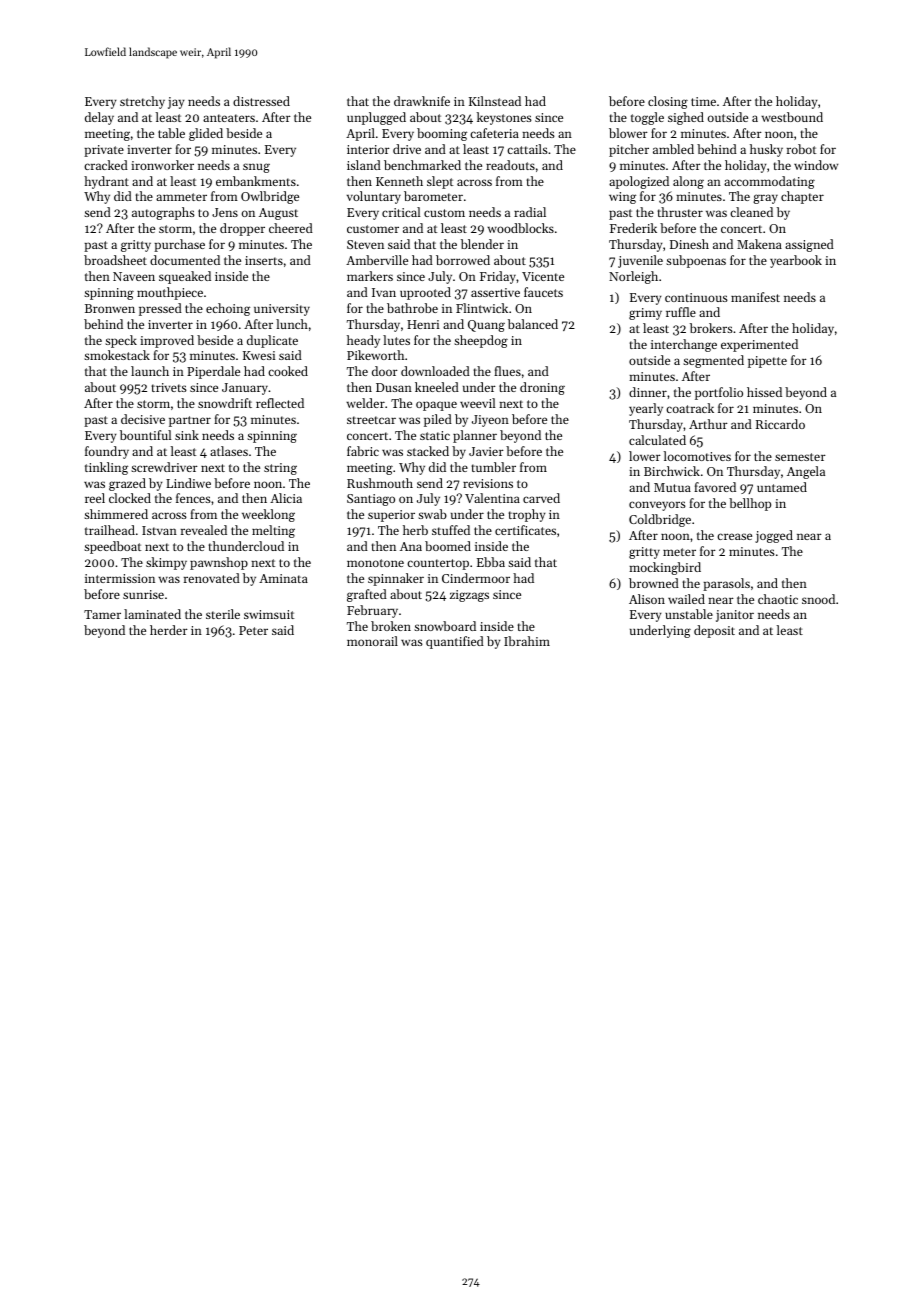 This page has height=1308, width=924. Describe the element at coordinates (668, 102) in the page. I see `closing` at that location.
